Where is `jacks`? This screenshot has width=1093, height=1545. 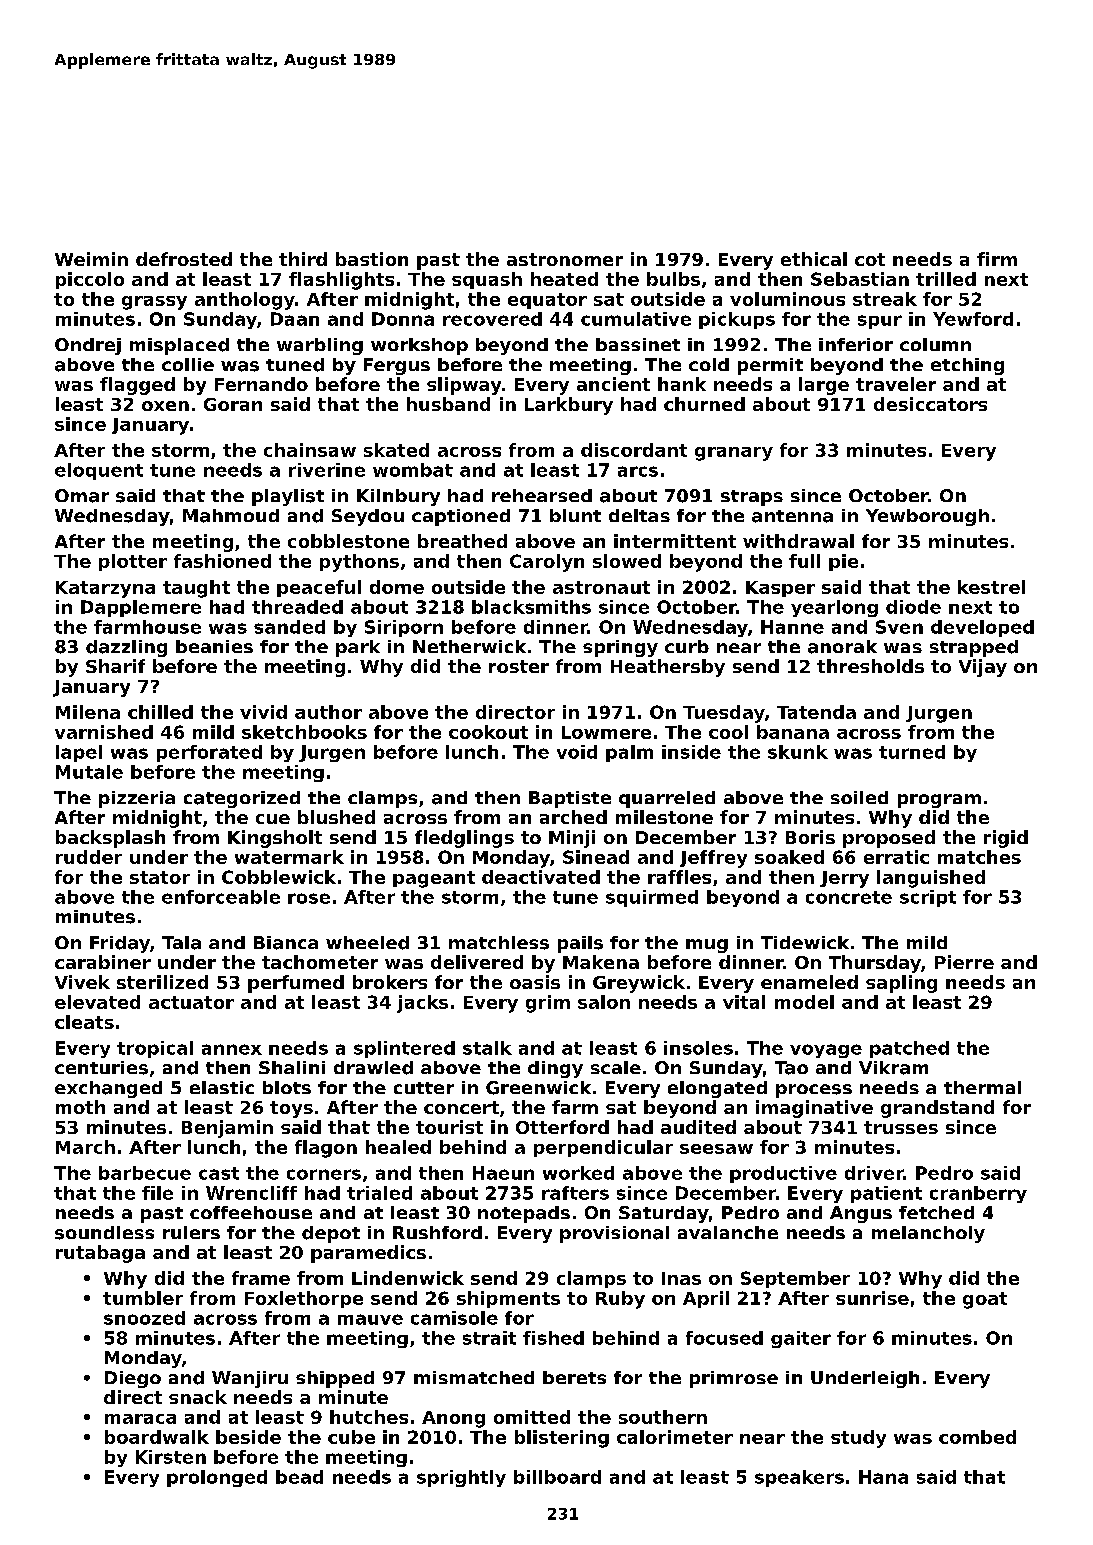
jacks is located at coordinates (422, 1004).
